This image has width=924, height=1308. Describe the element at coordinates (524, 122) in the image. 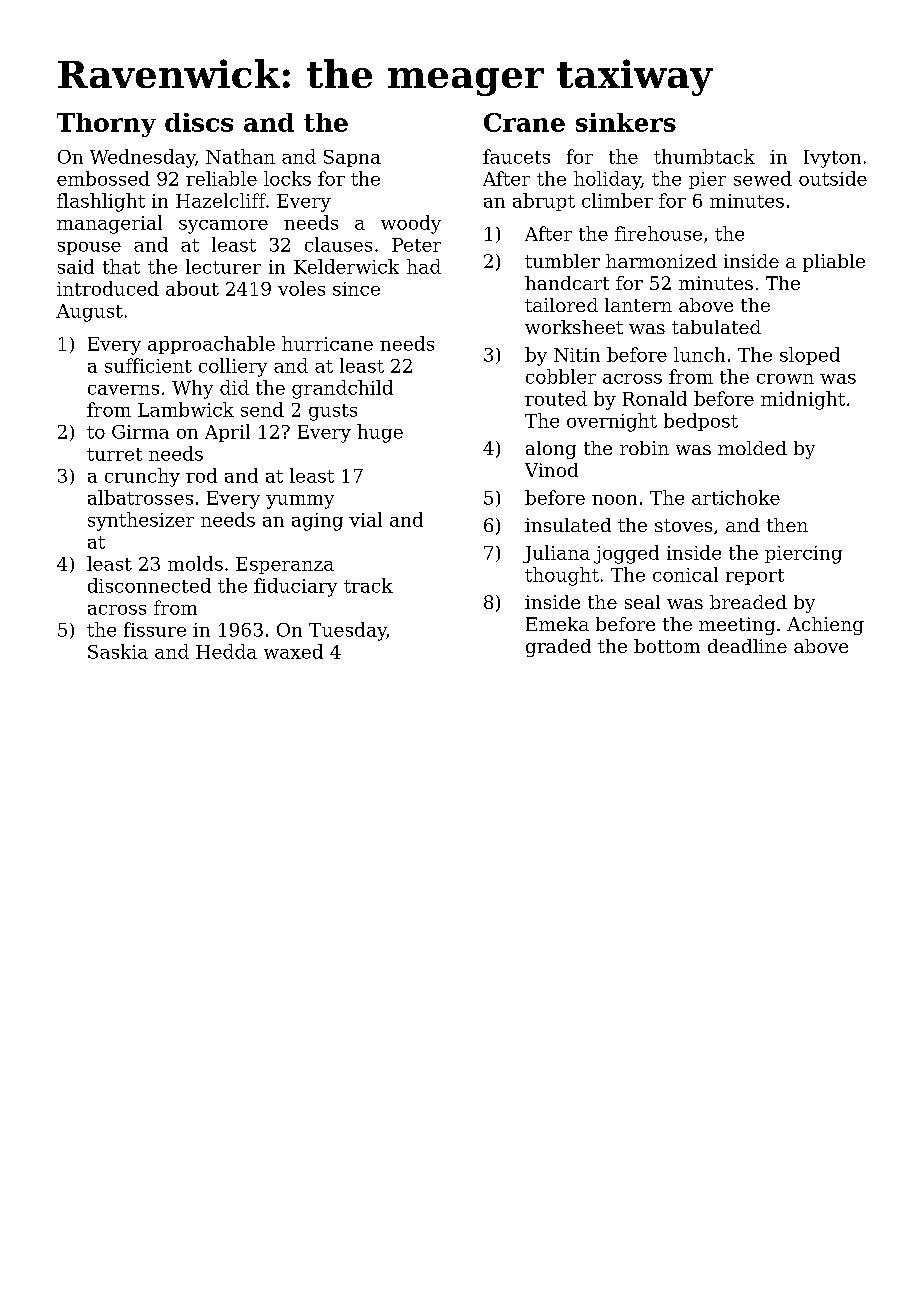

I see `Crane` at that location.
